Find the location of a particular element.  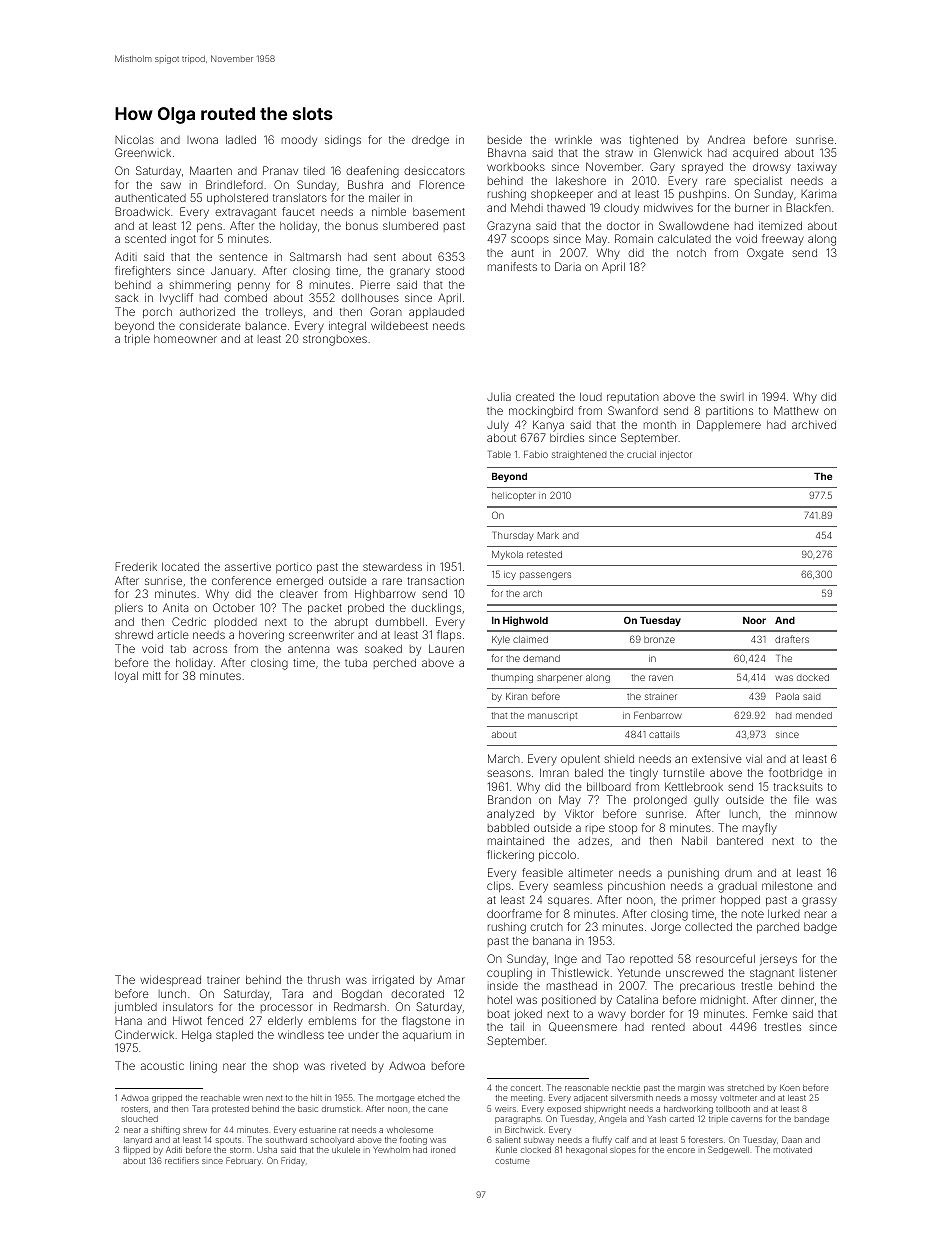

clips is located at coordinates (499, 886).
